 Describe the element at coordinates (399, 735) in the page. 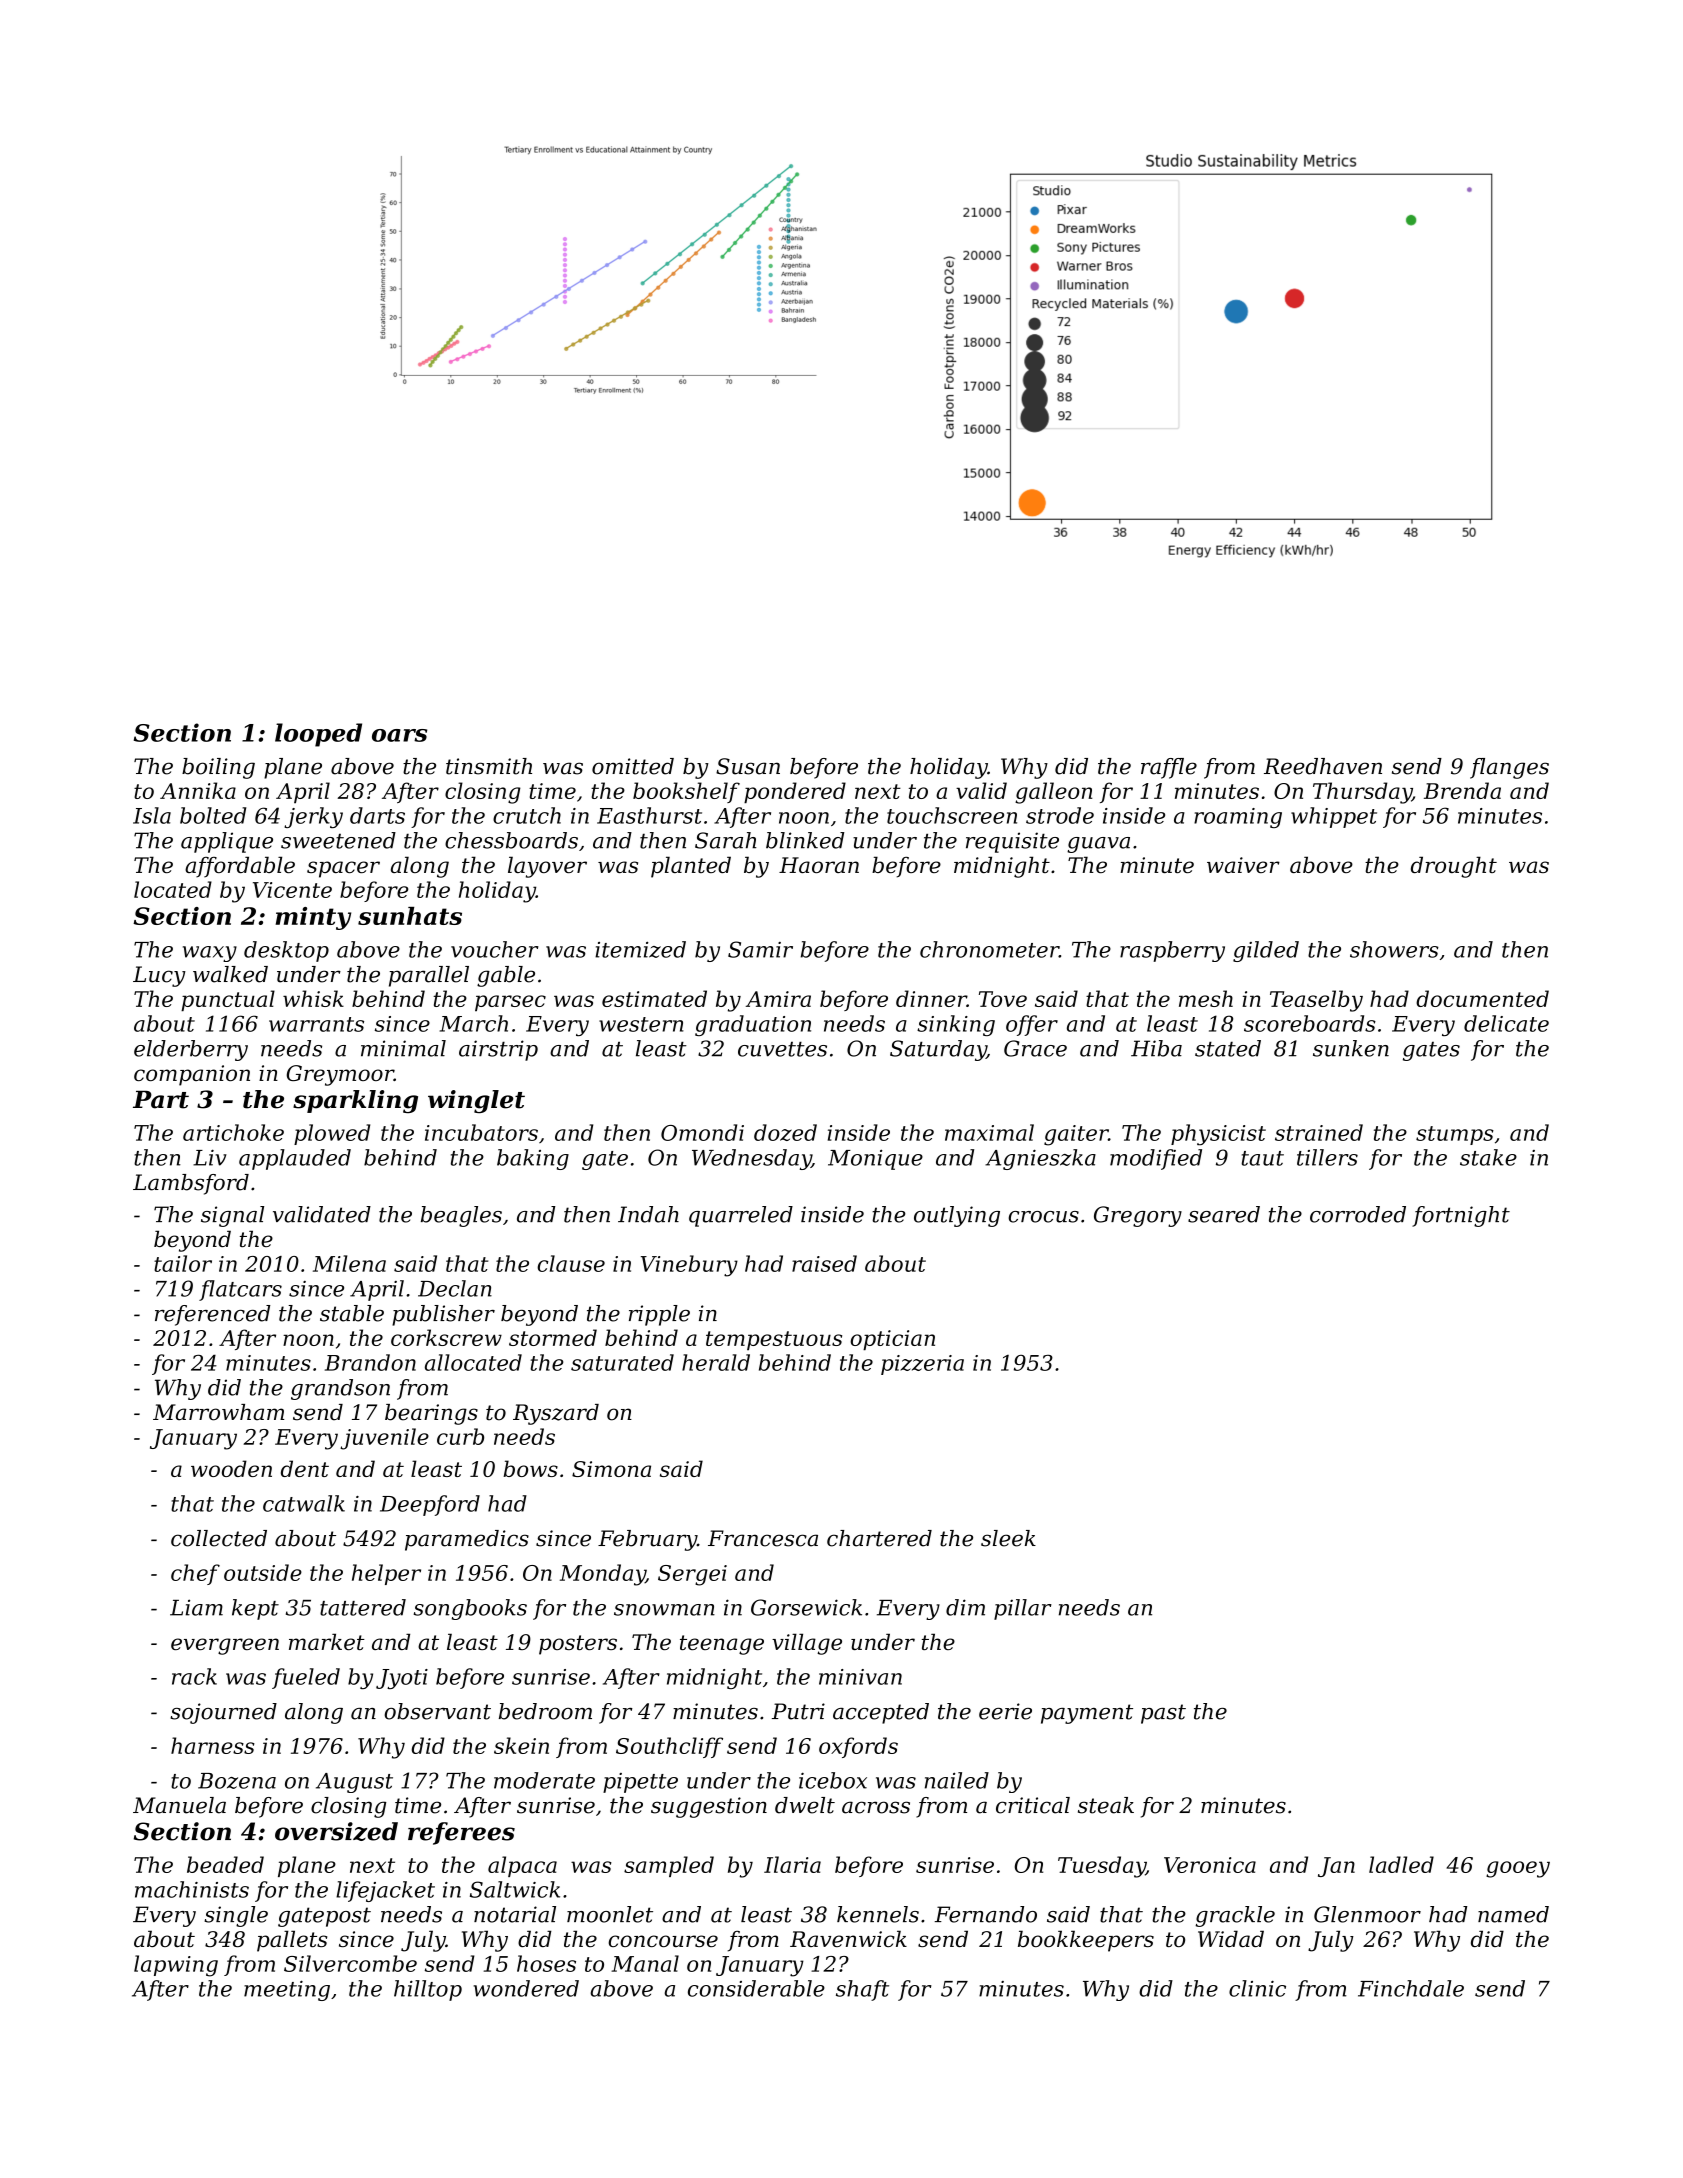

I see `oars` at that location.
